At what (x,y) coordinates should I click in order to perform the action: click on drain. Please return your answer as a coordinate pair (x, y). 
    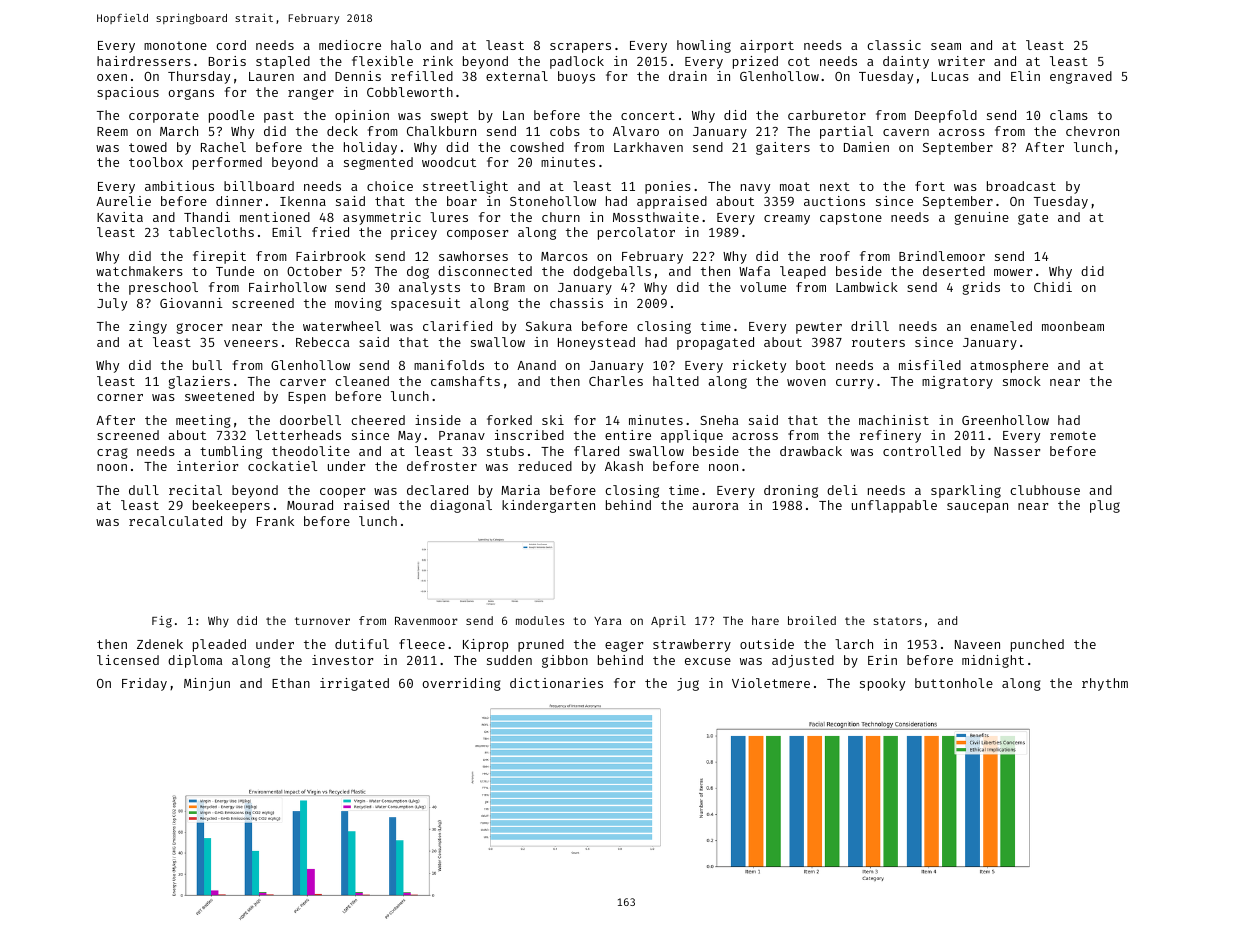
    Looking at the image, I should click on (688, 76).
